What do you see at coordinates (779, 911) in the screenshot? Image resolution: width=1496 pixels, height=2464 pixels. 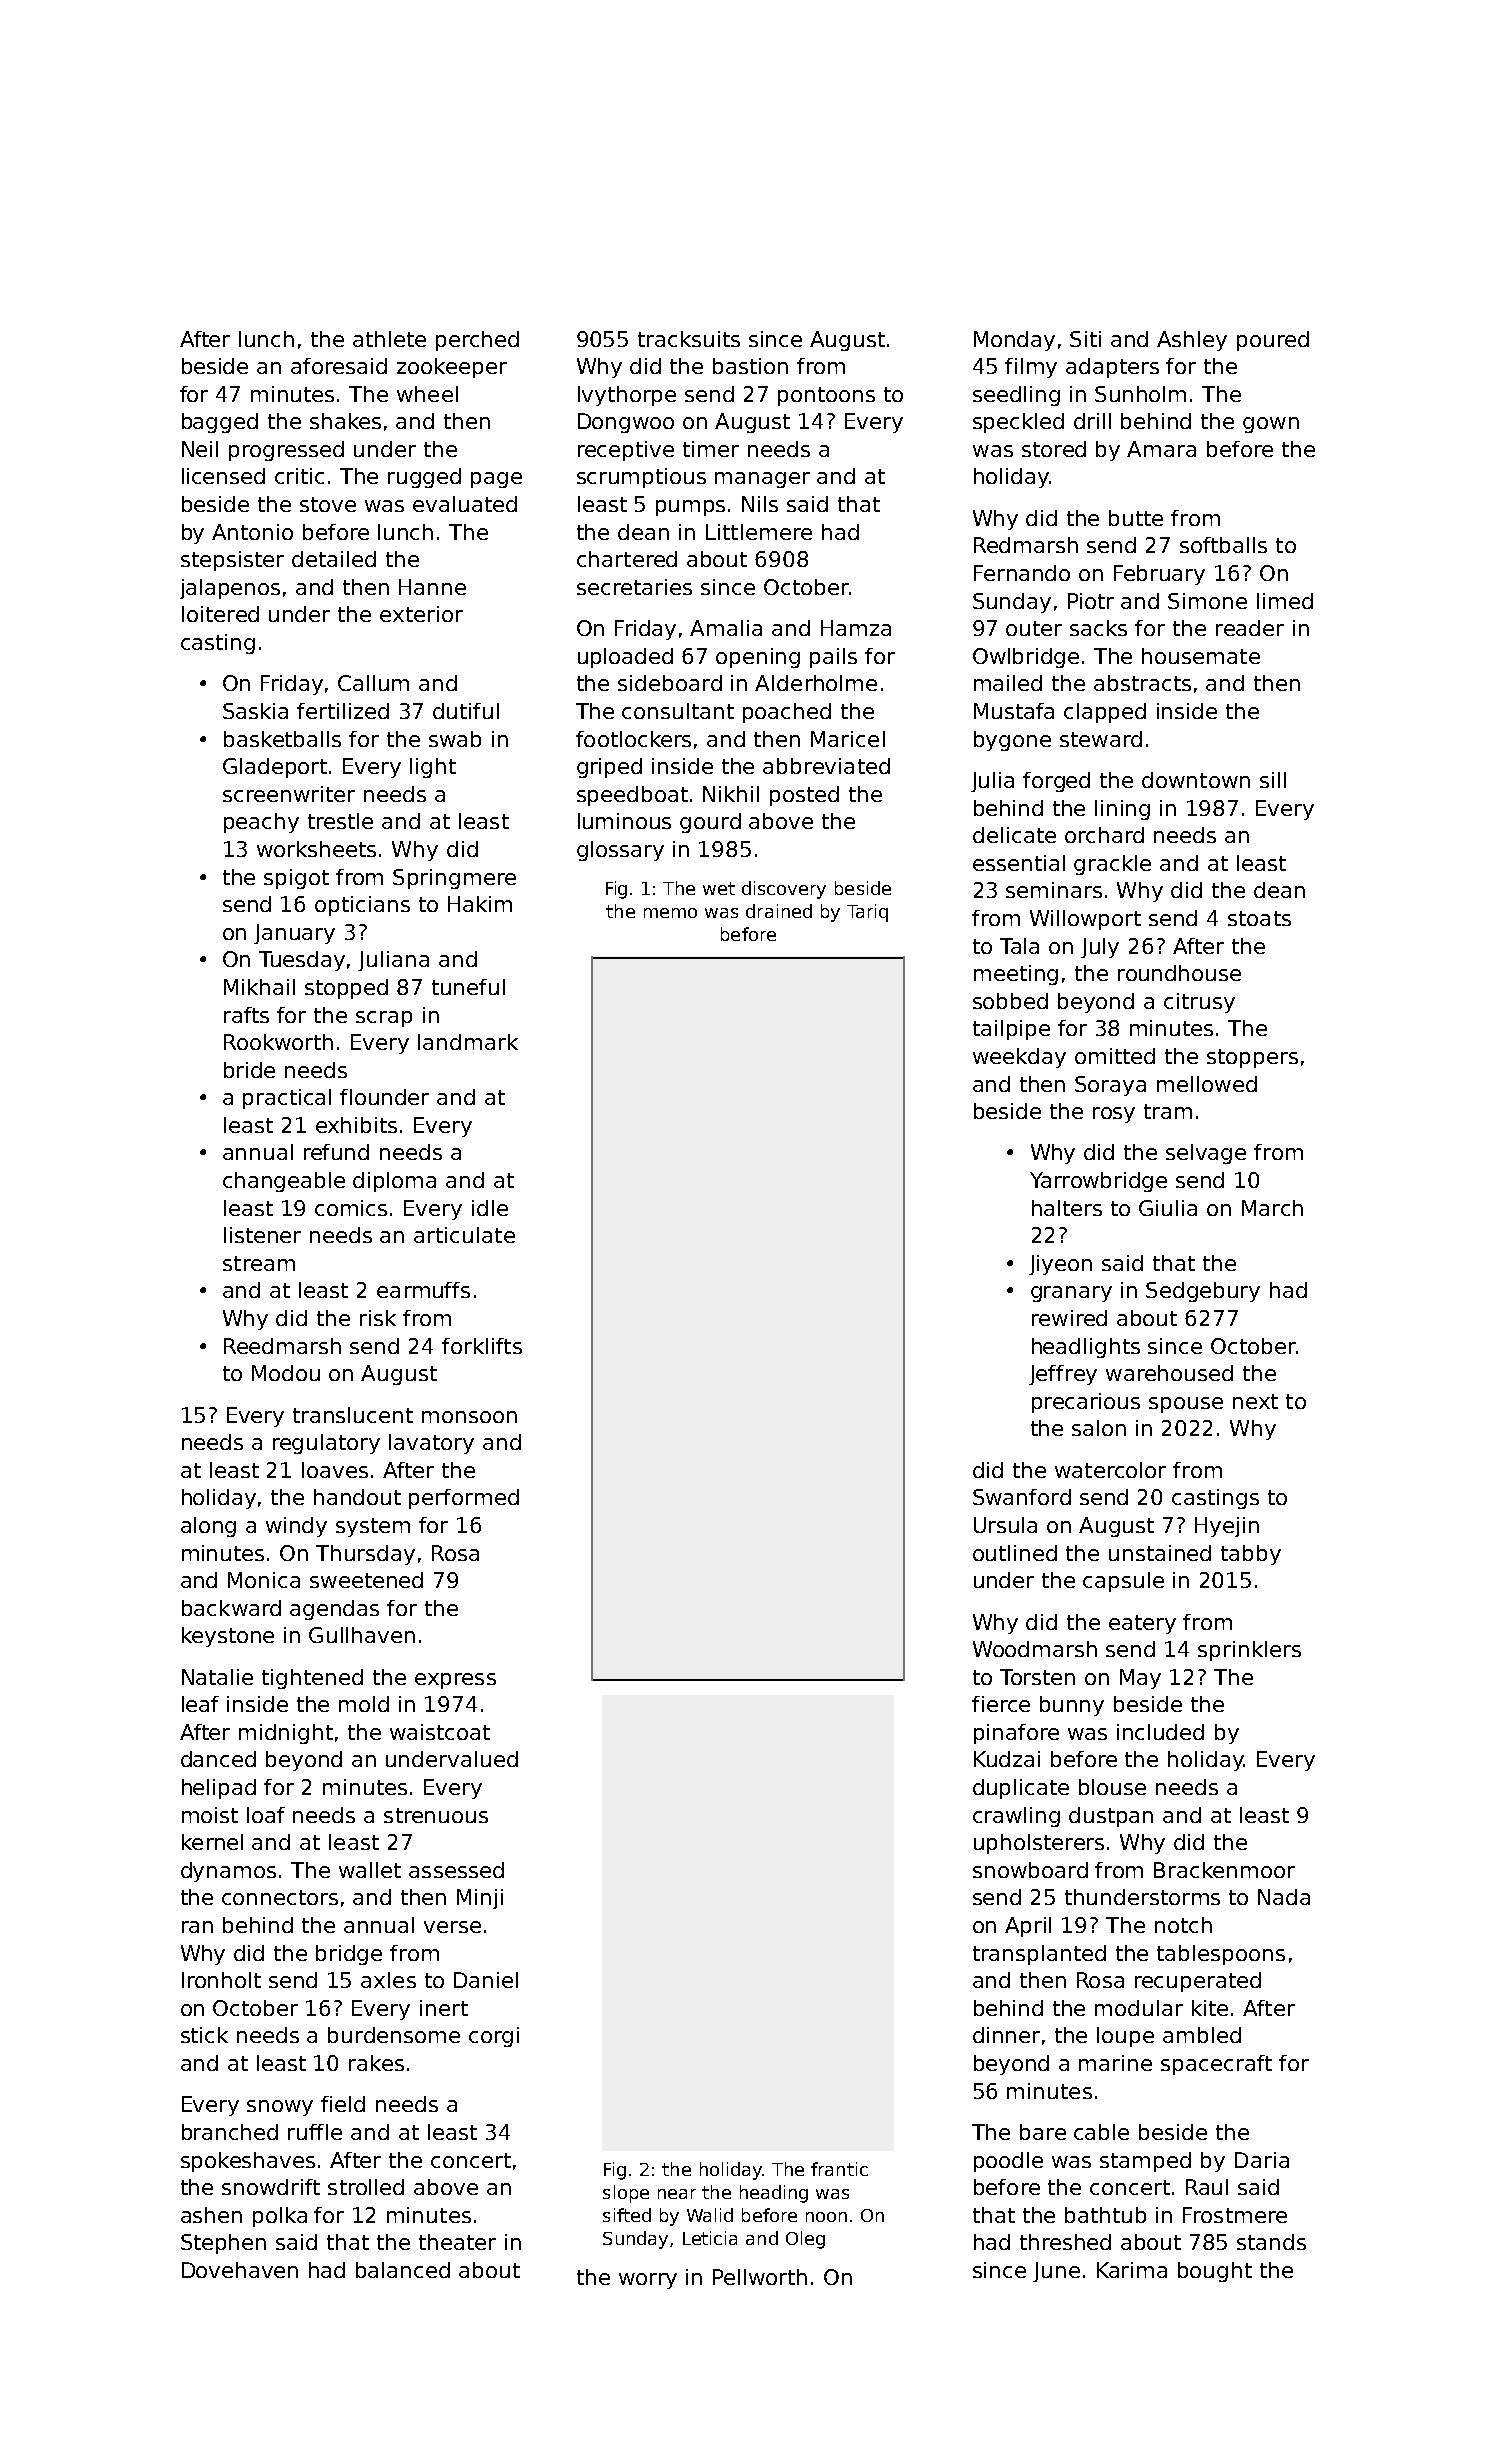 I see `drained` at bounding box center [779, 911].
